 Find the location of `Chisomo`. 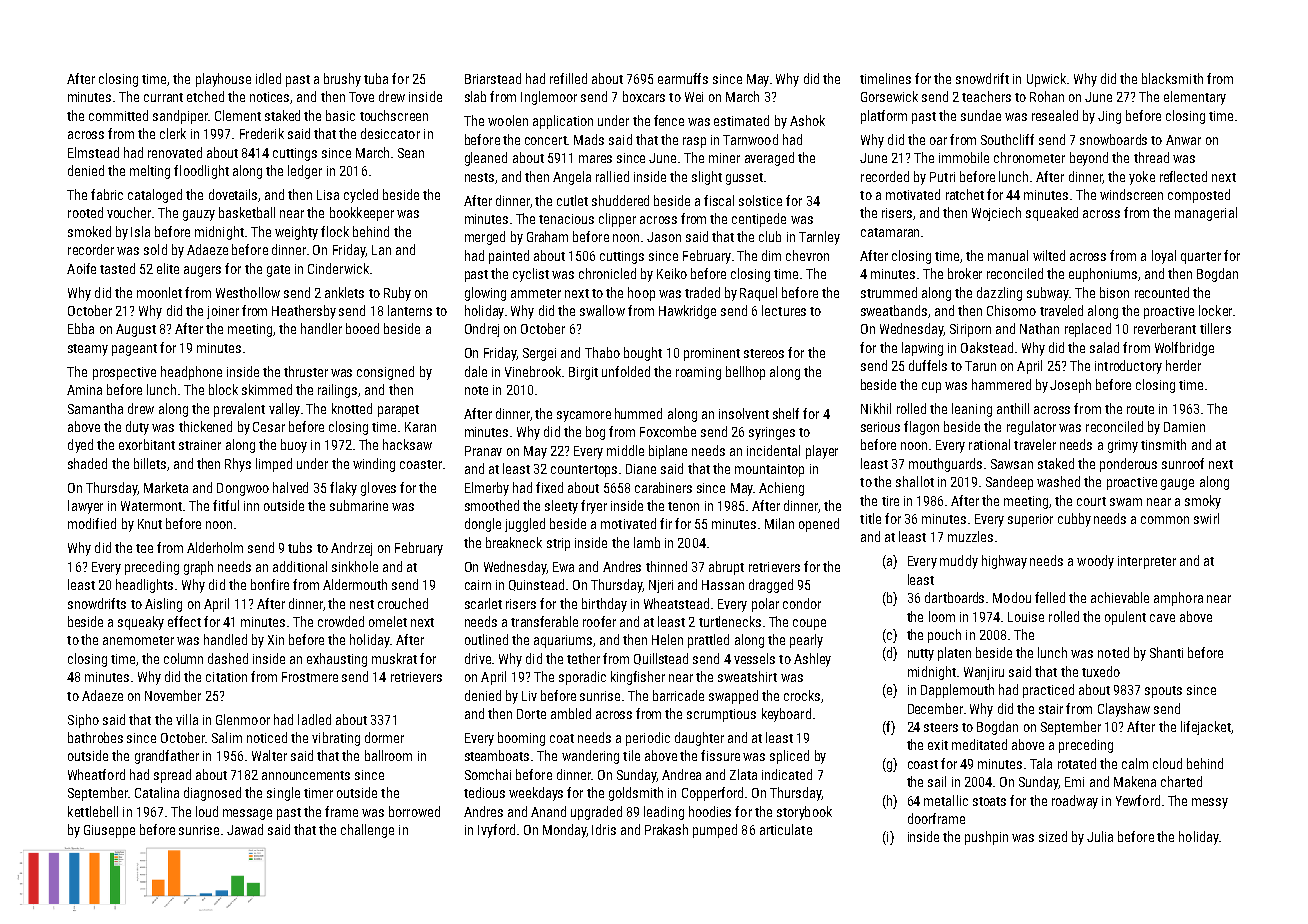

Chisomo is located at coordinates (1011, 310).
